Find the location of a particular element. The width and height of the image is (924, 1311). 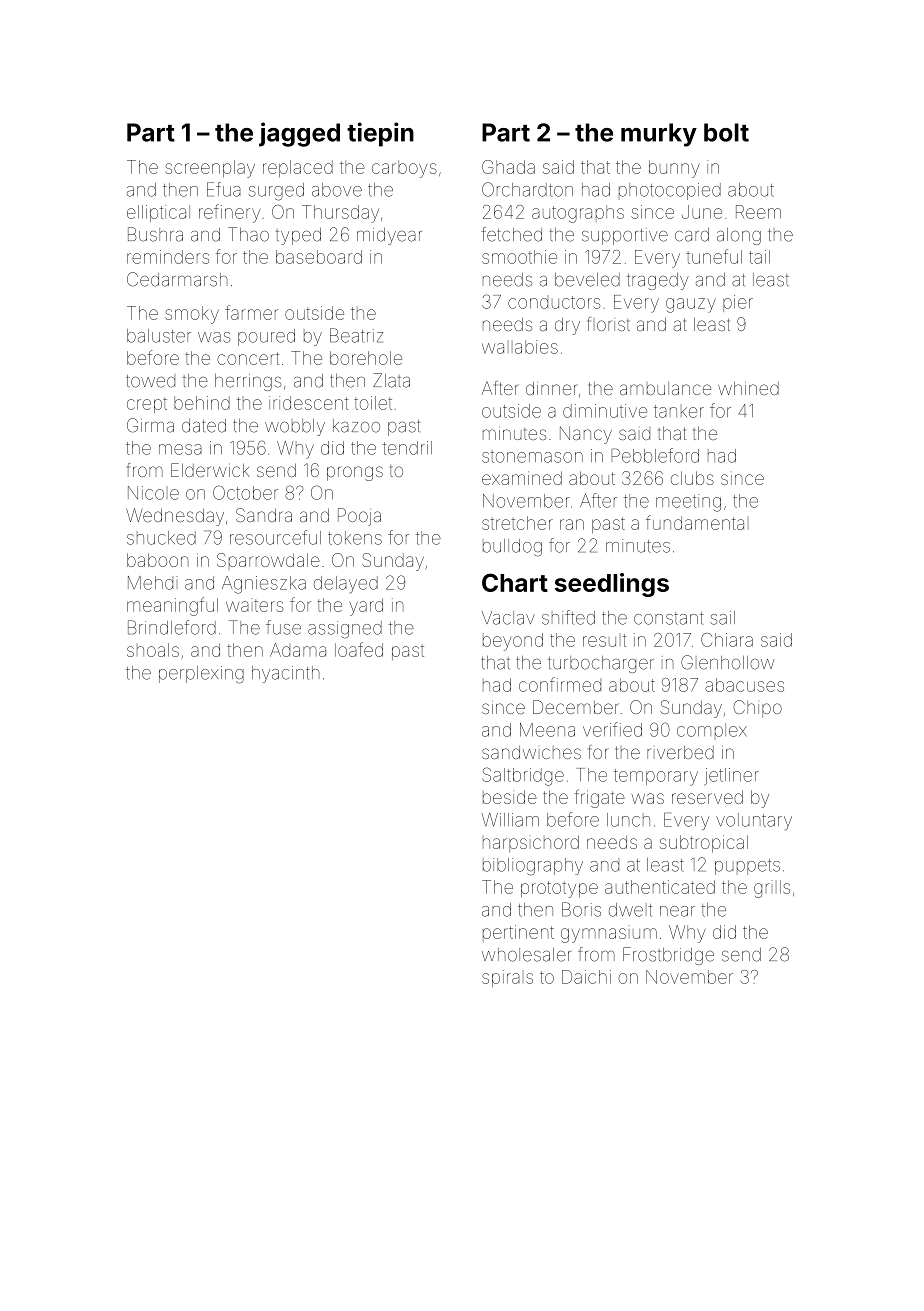

hyacinth is located at coordinates (286, 674).
